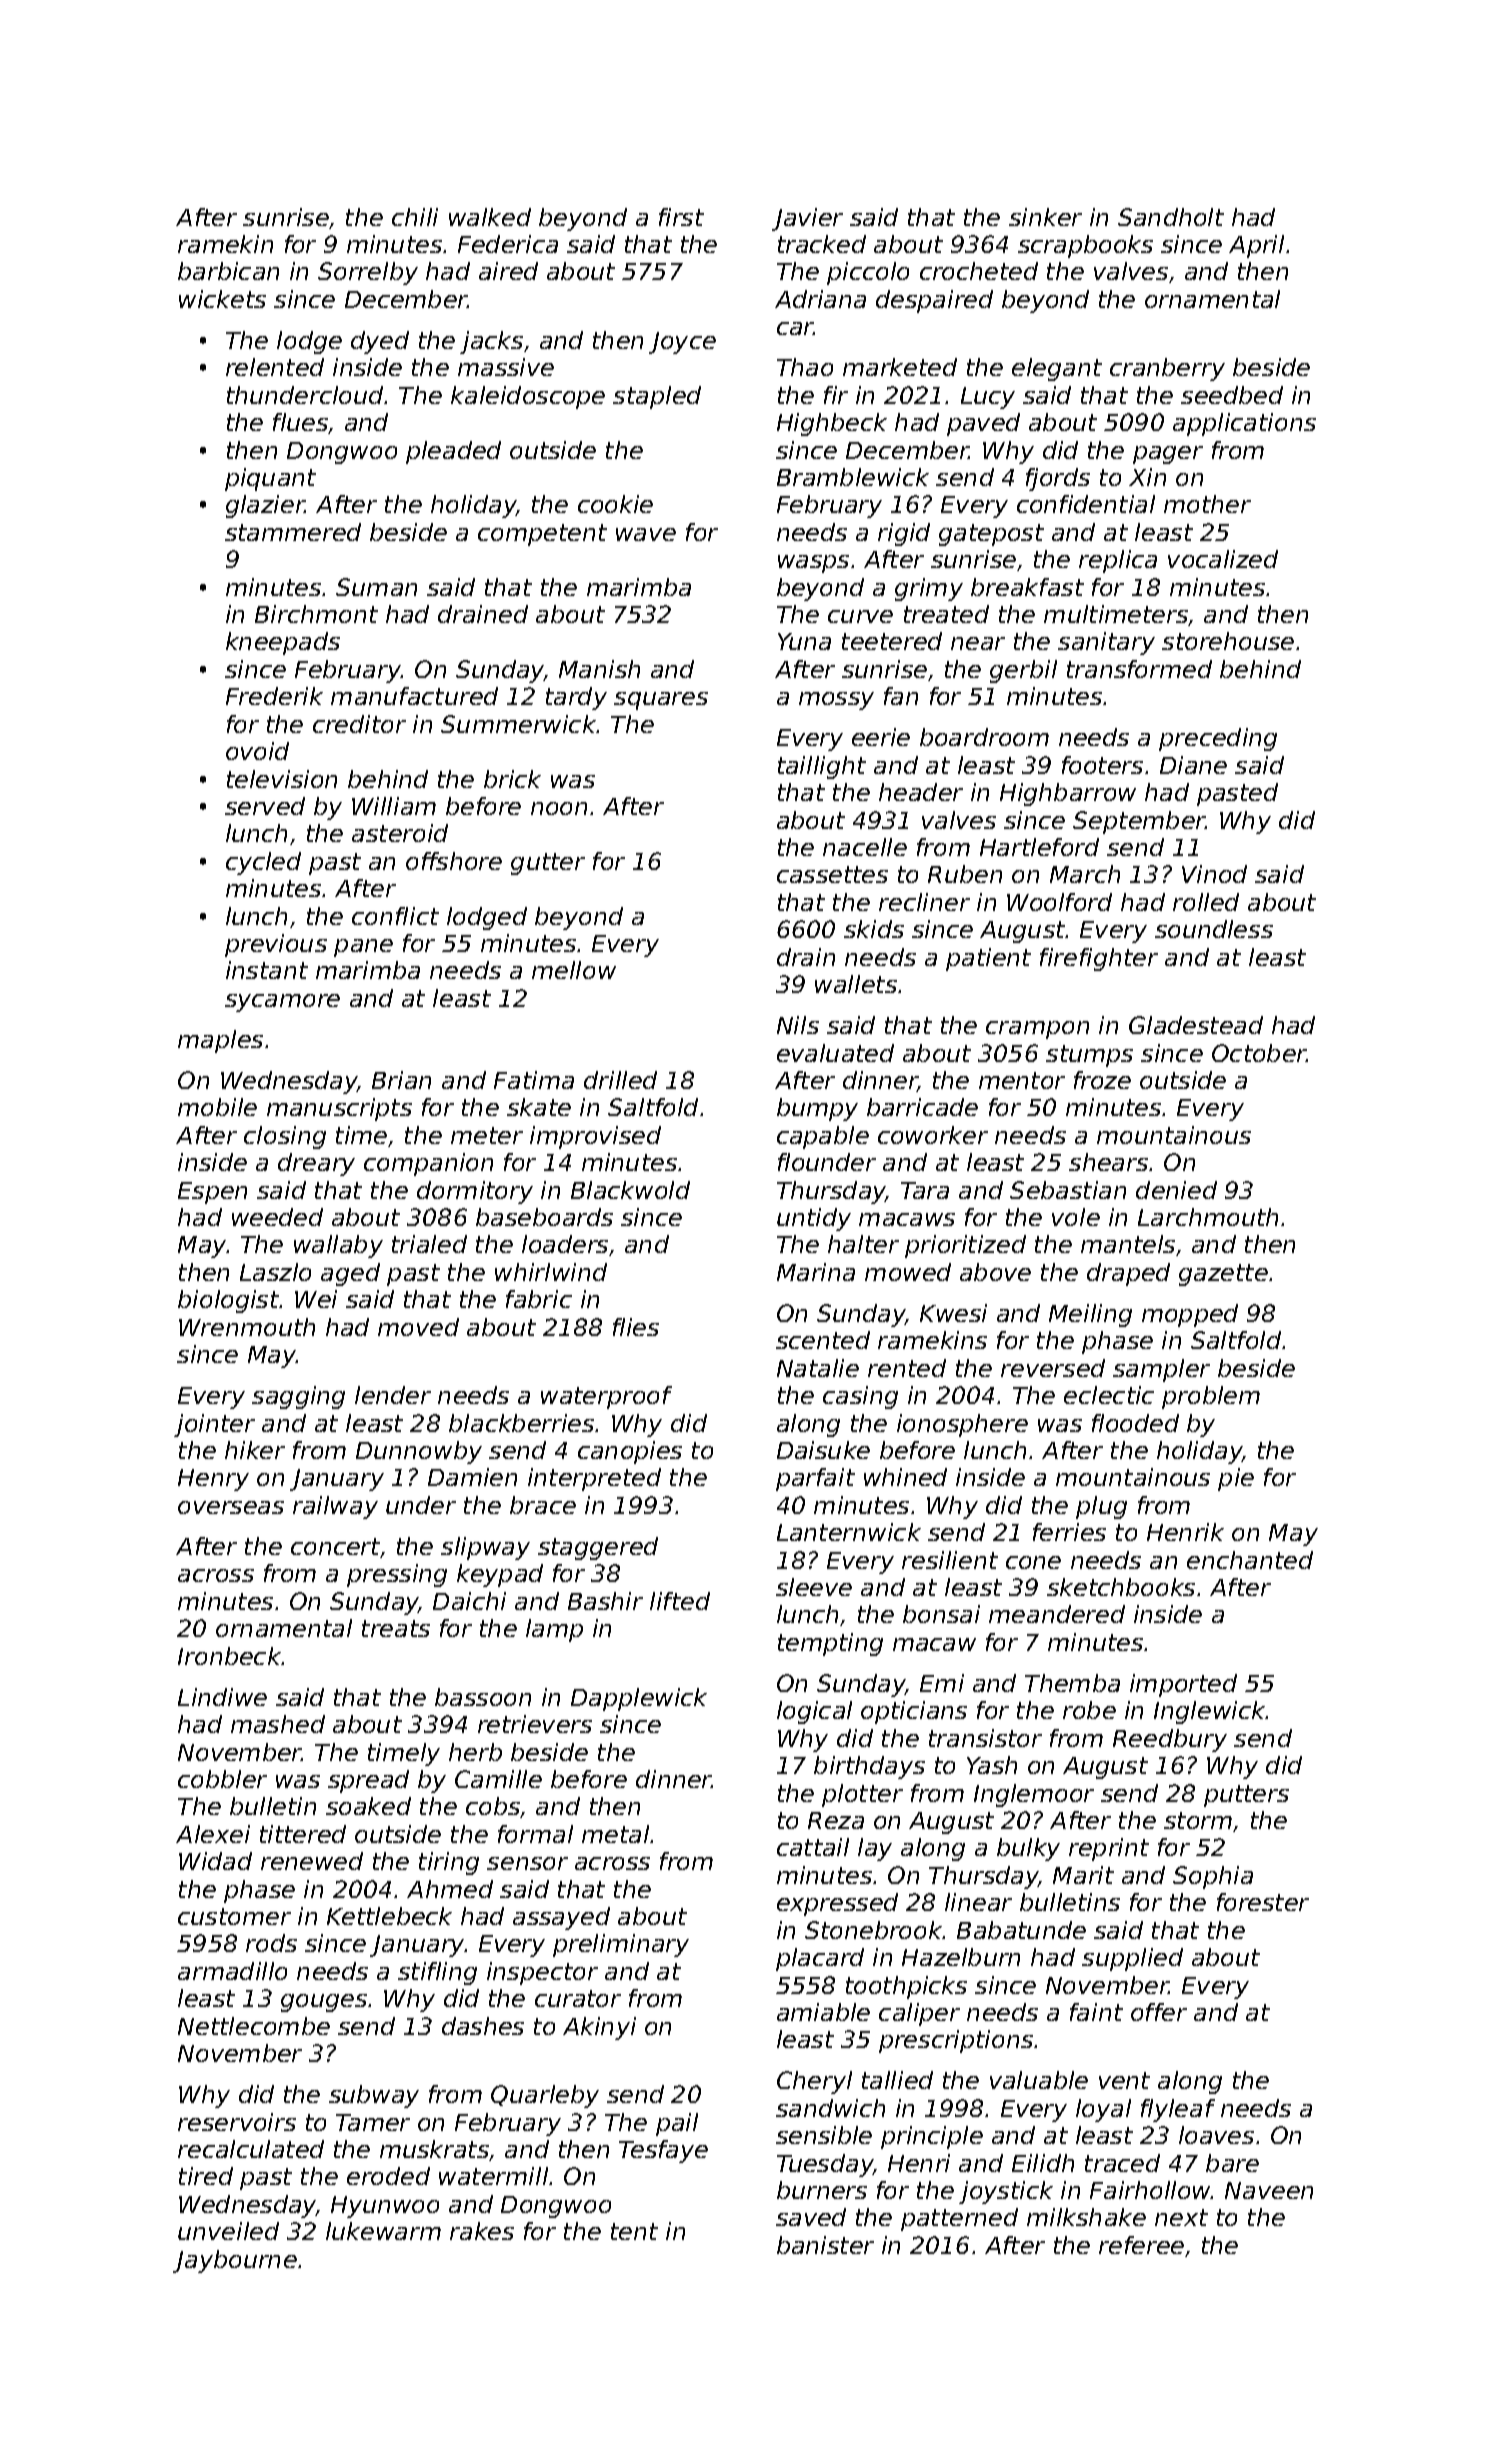  I want to click on Thao, so click(805, 367).
